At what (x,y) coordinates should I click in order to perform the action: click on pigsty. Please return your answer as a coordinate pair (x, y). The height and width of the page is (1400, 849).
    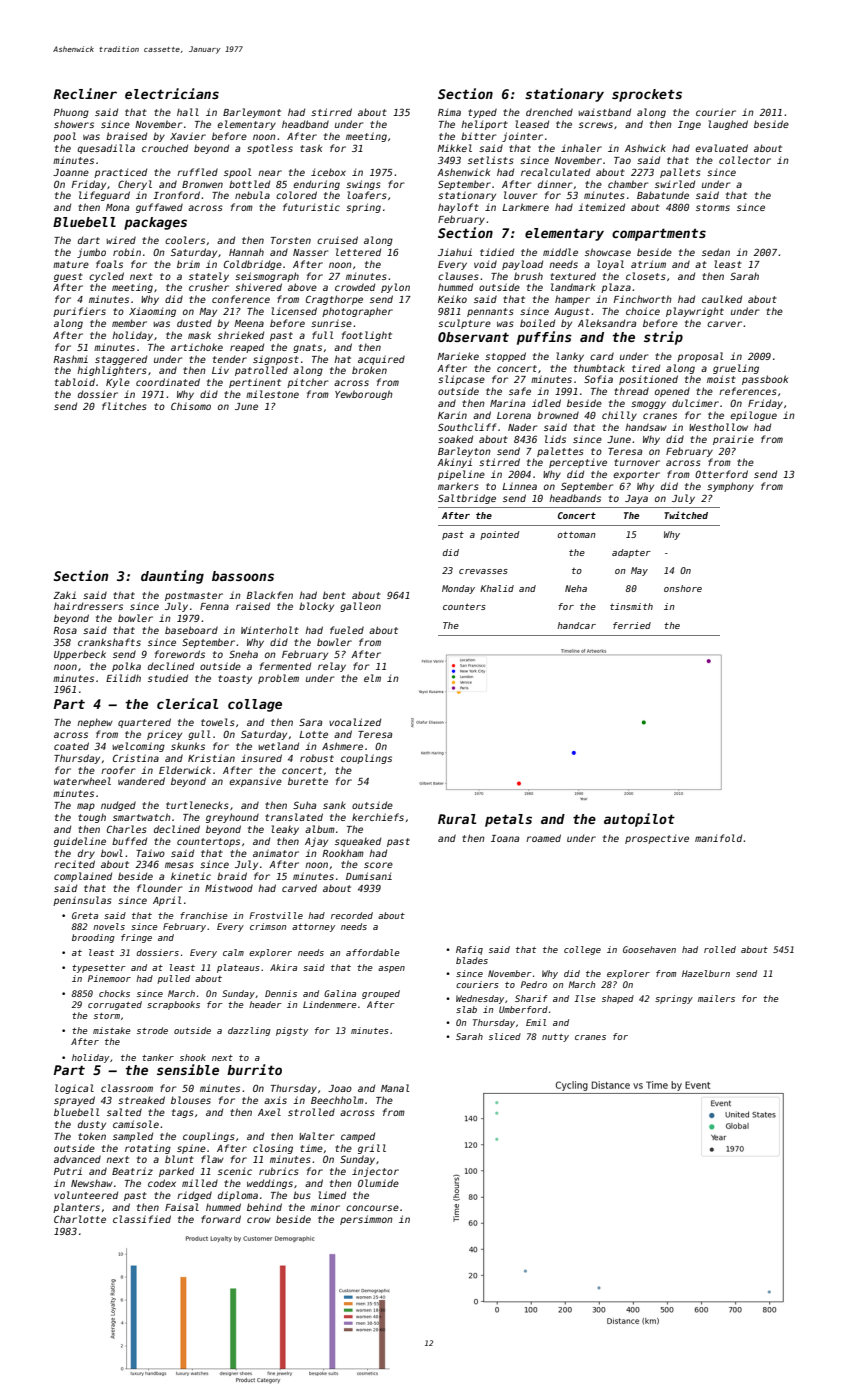
    Looking at the image, I should click on (292, 1031).
